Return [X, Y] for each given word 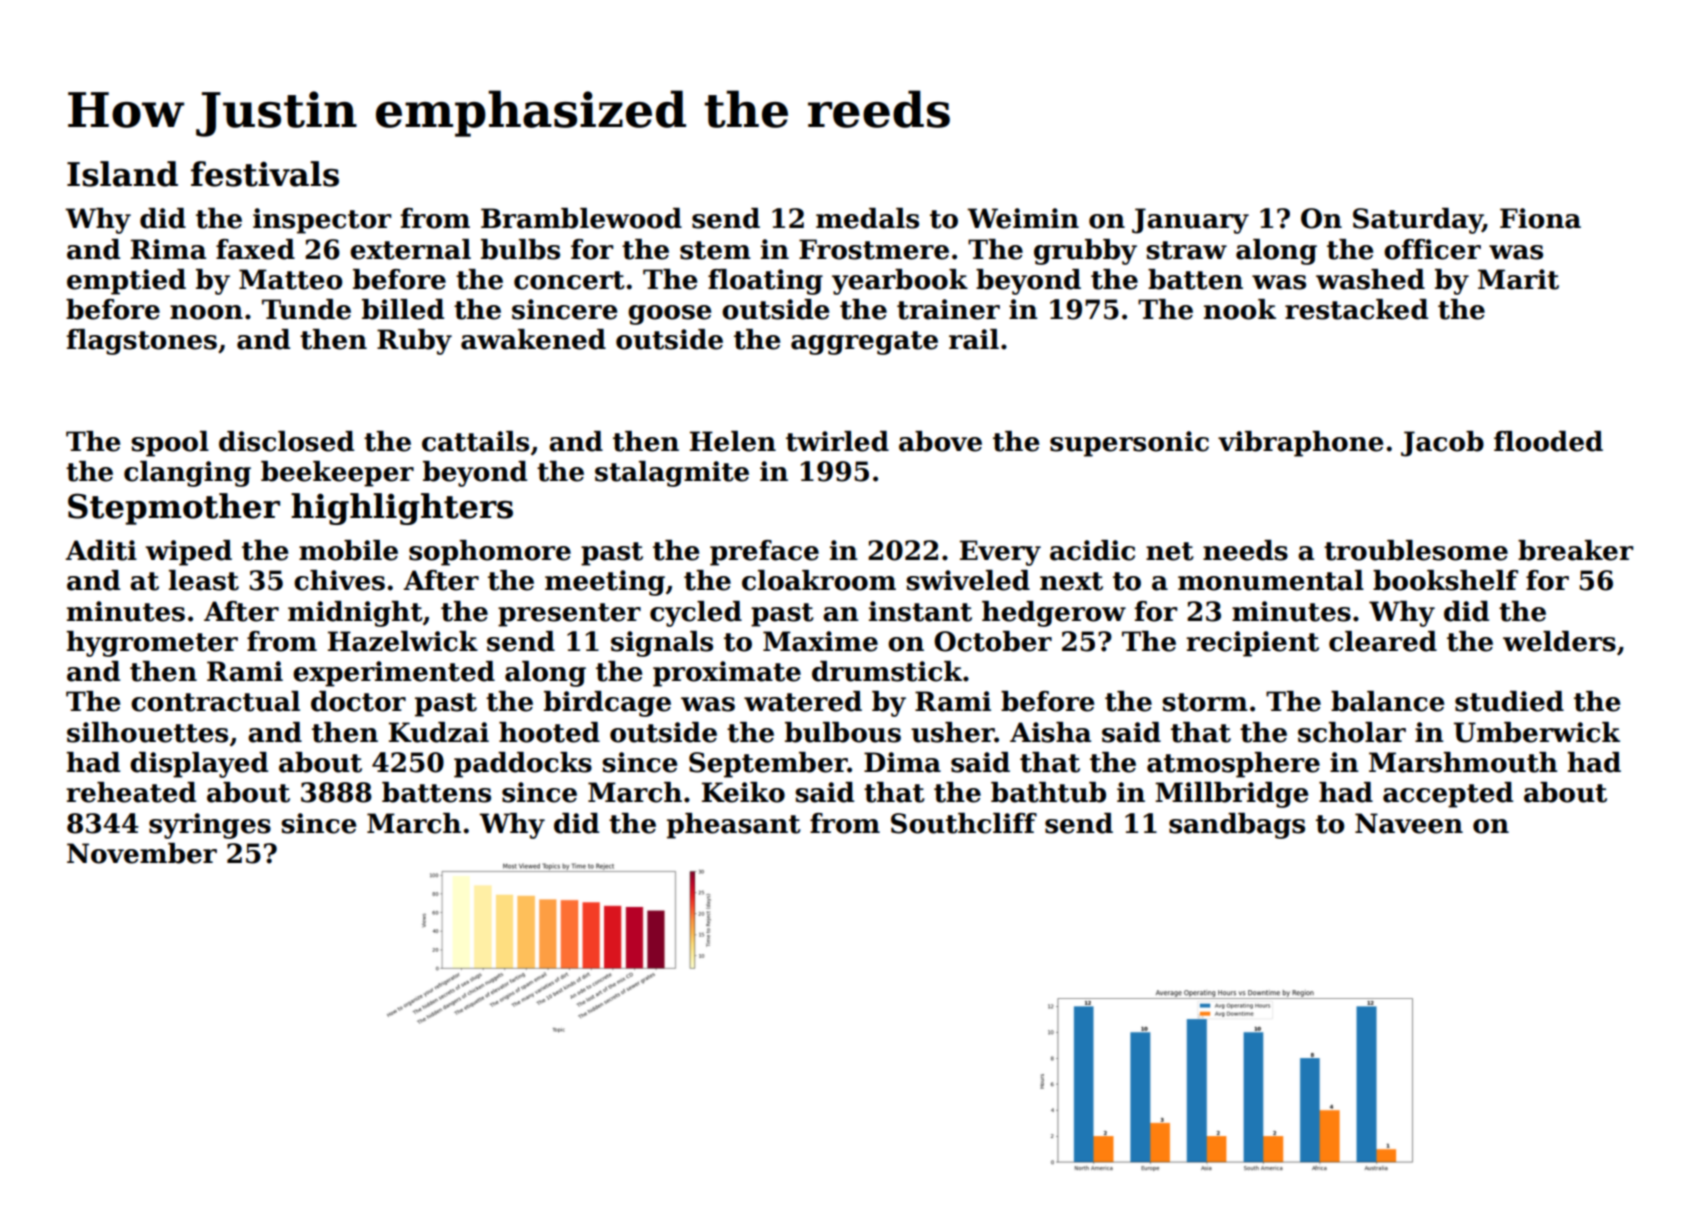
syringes [210, 826]
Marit [1518, 279]
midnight [355, 614]
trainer [948, 309]
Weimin [1023, 218]
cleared [1383, 641]
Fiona [1540, 218]
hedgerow [1054, 614]
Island [122, 174]
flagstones [141, 342]
